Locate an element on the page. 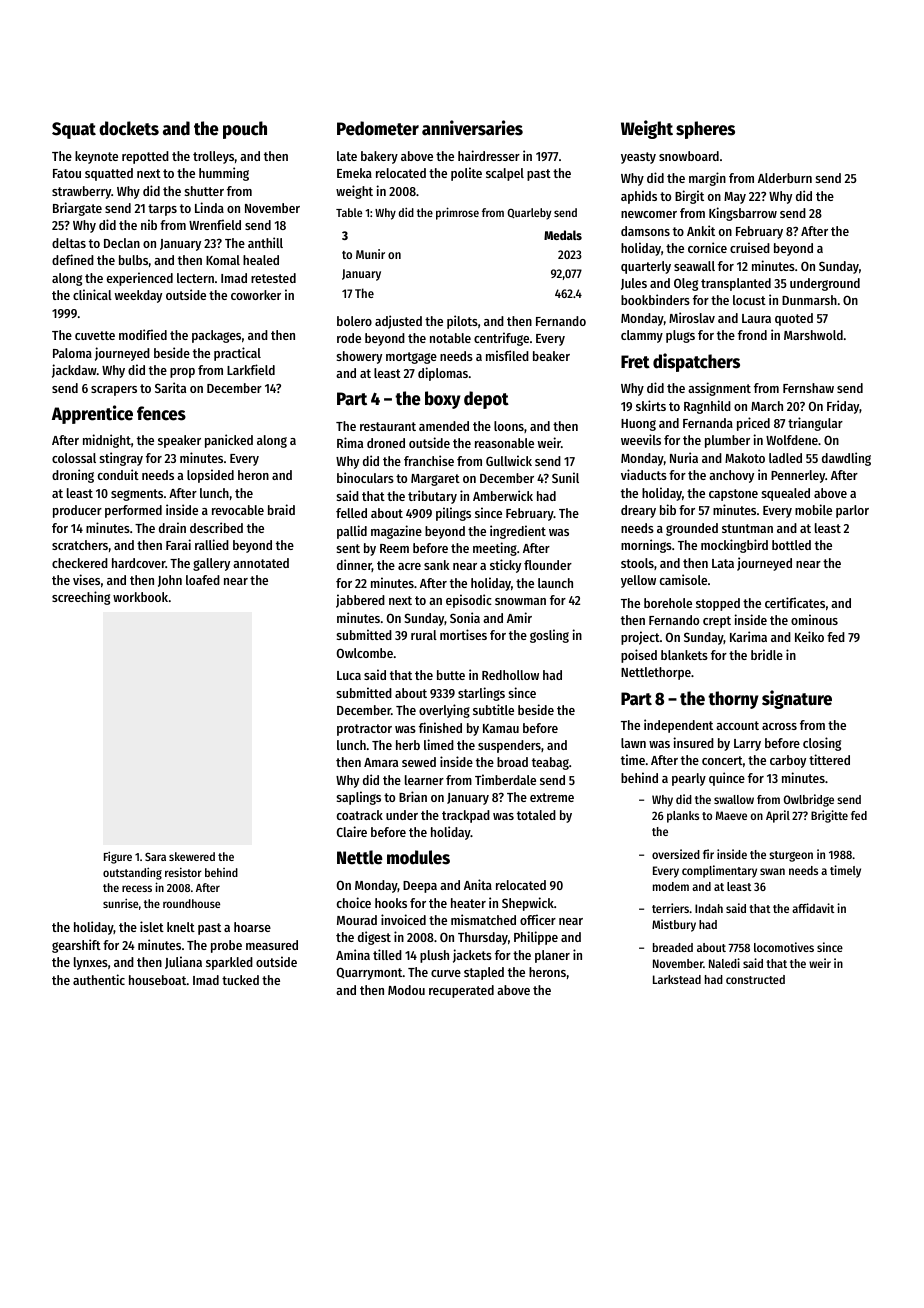 The width and height of the page is (924, 1308). Juliana is located at coordinates (183, 962).
